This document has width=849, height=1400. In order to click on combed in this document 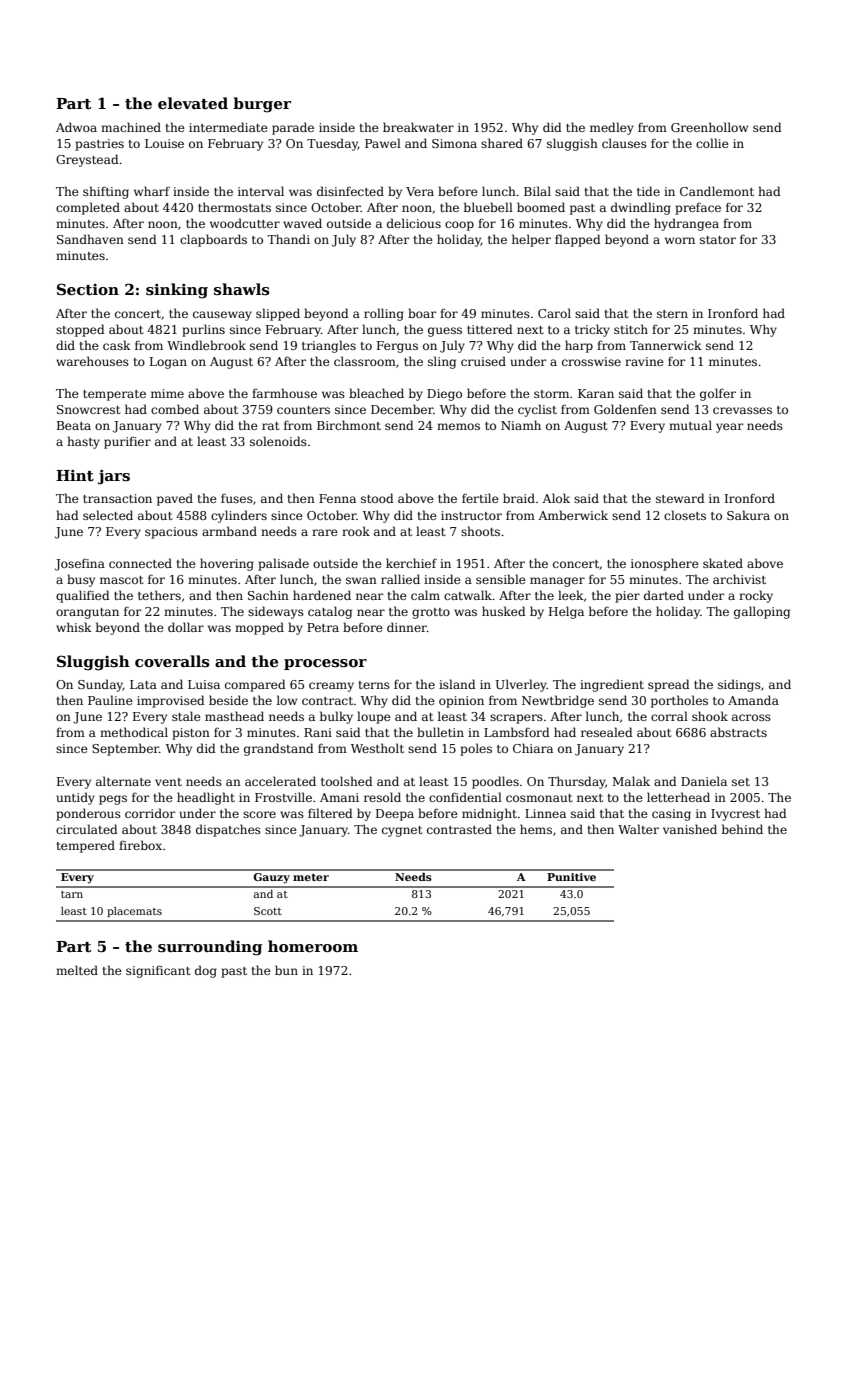, I will do `click(175, 409)`.
